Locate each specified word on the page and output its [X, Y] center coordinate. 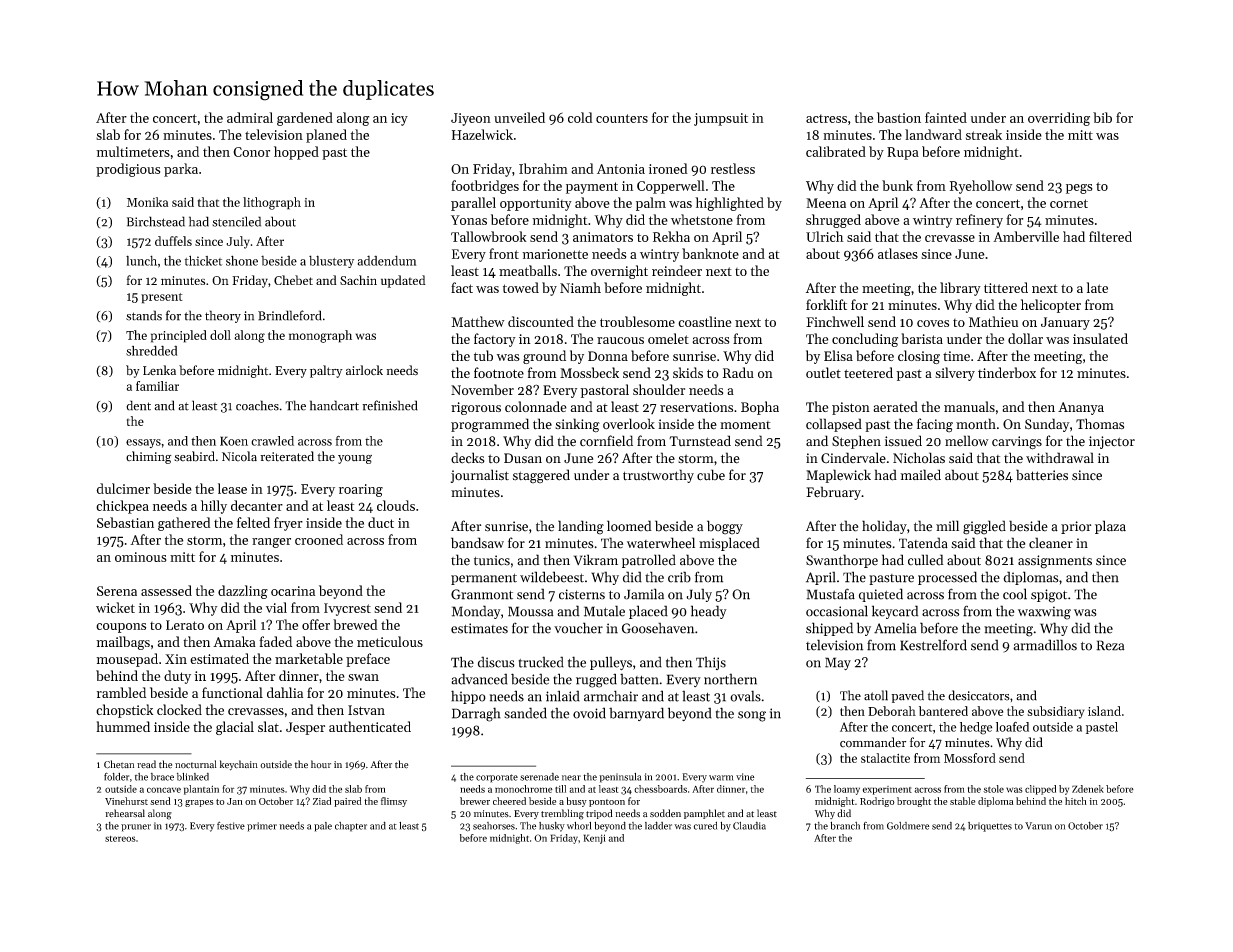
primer [262, 827]
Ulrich [825, 236]
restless [733, 168]
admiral [250, 117]
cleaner [1051, 543]
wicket [115, 607]
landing [581, 527]
